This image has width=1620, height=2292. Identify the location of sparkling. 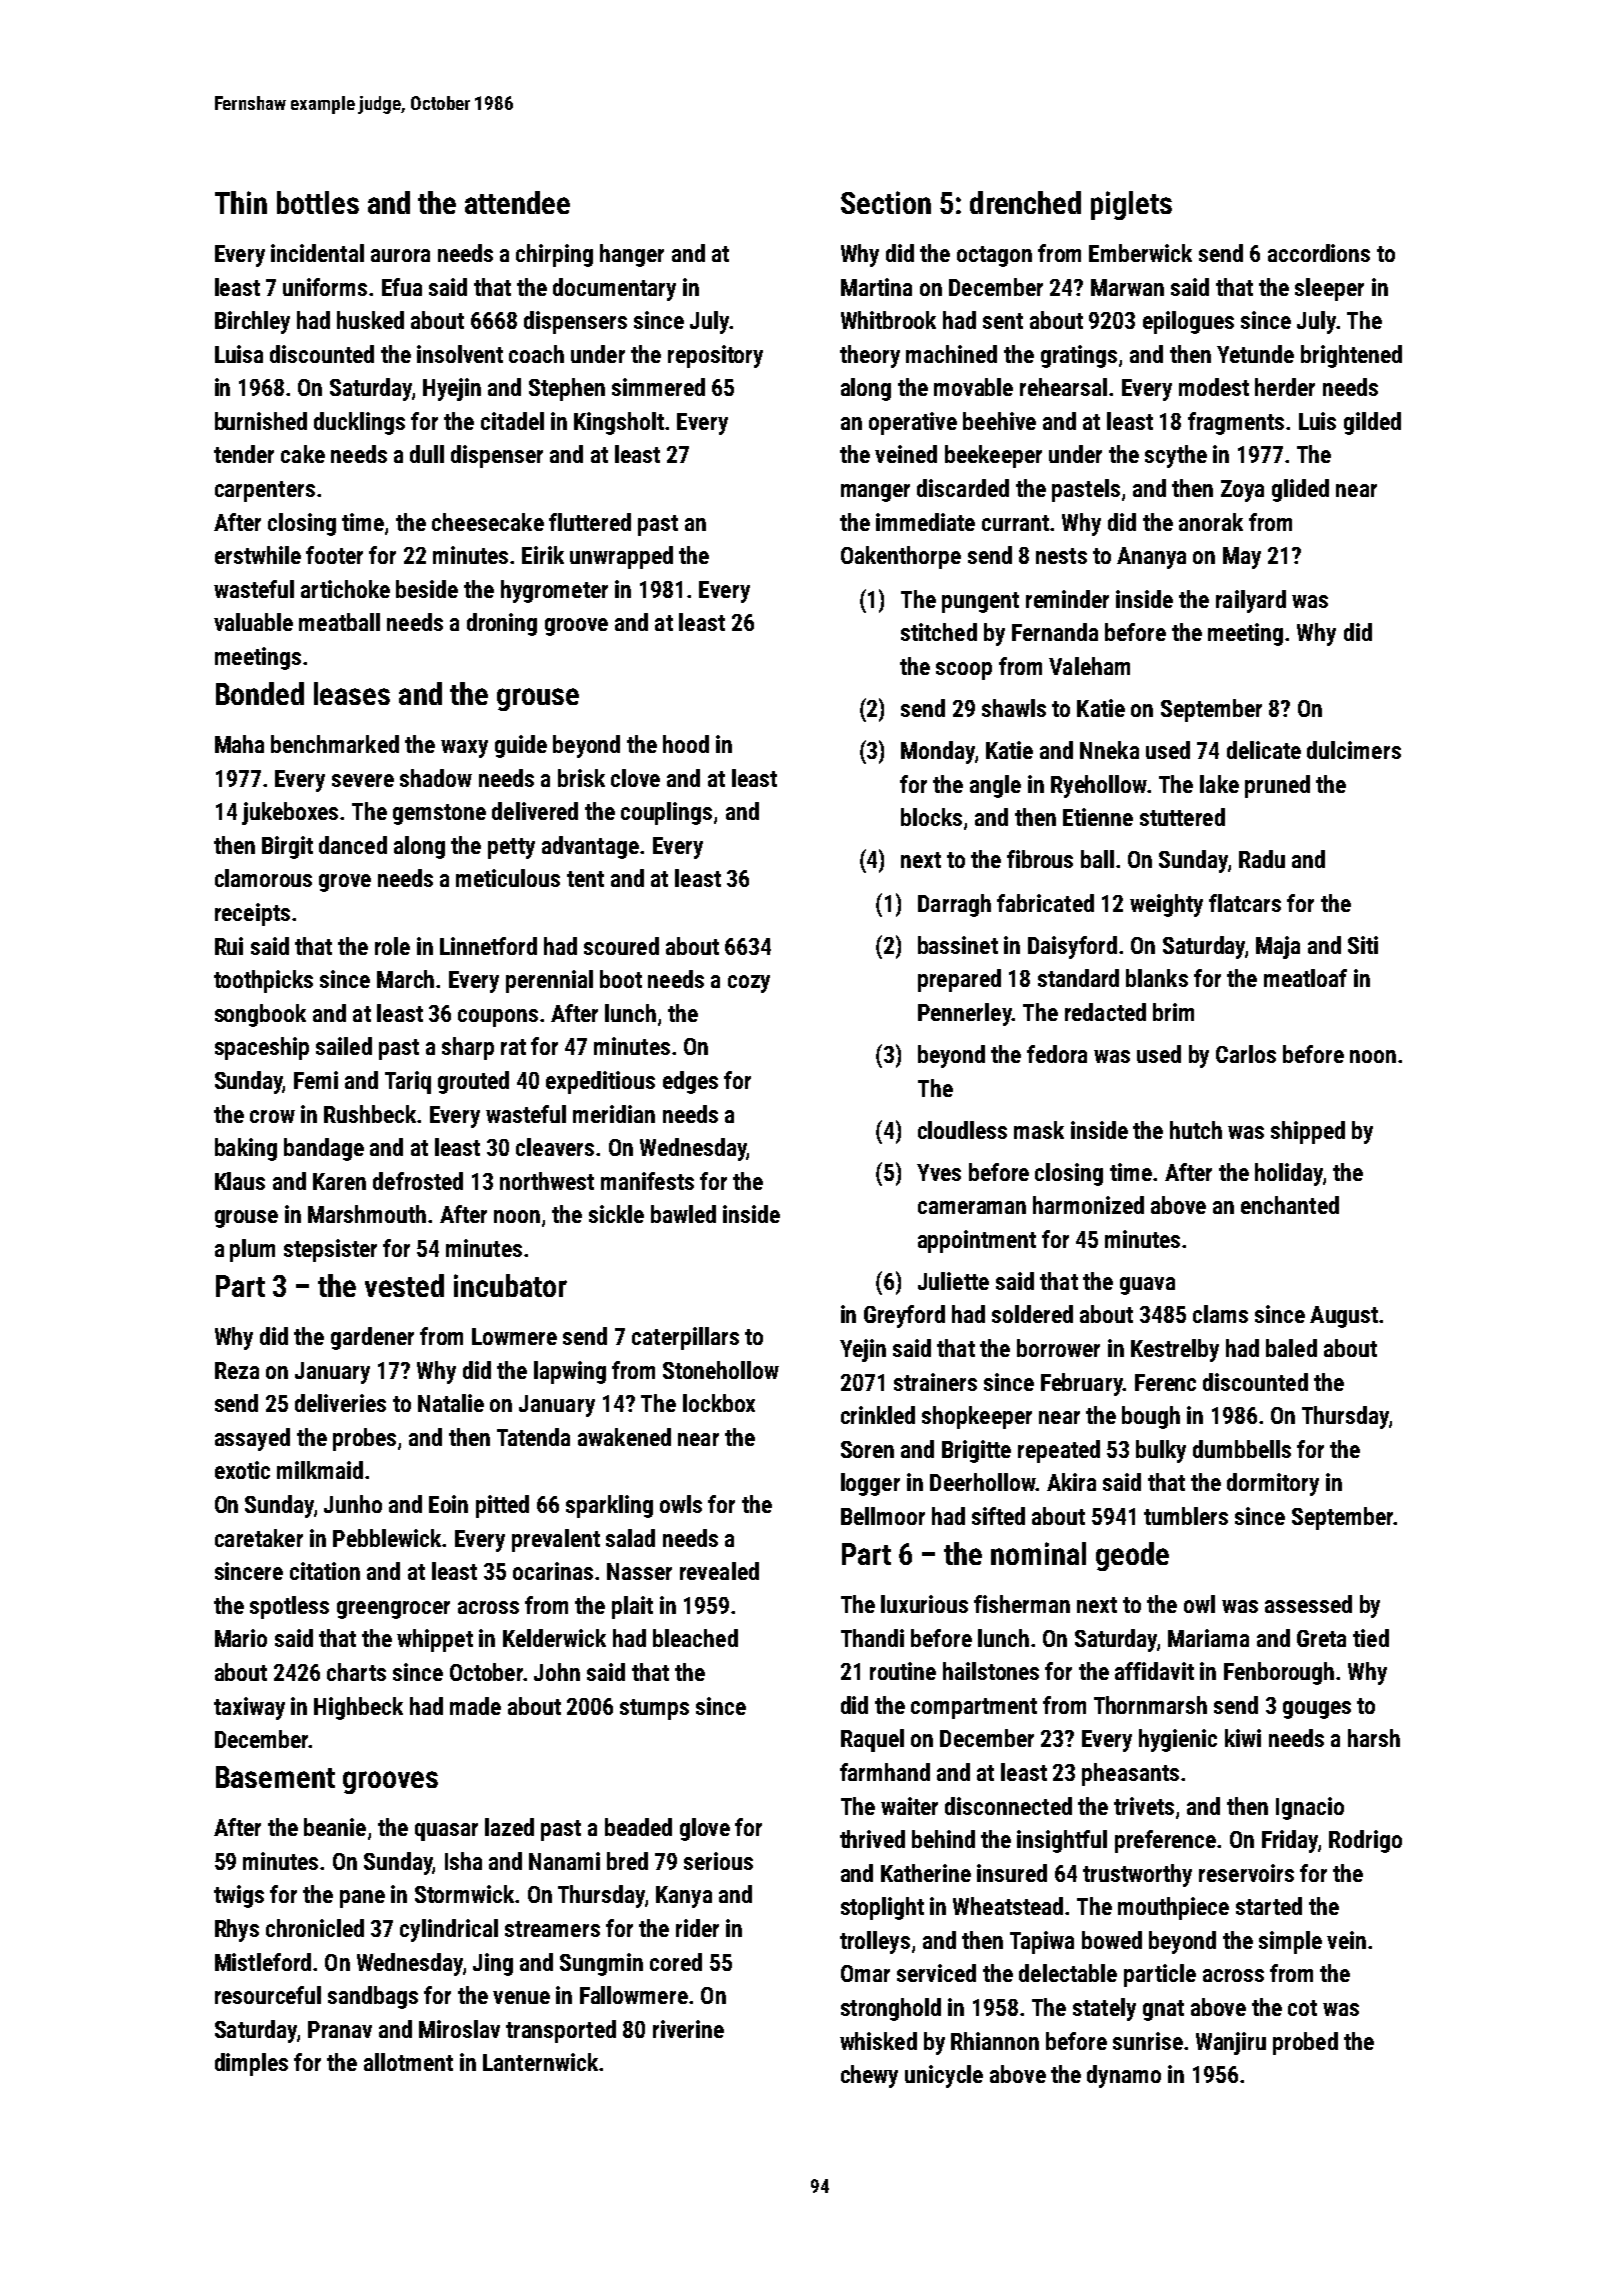
(609, 1506).
